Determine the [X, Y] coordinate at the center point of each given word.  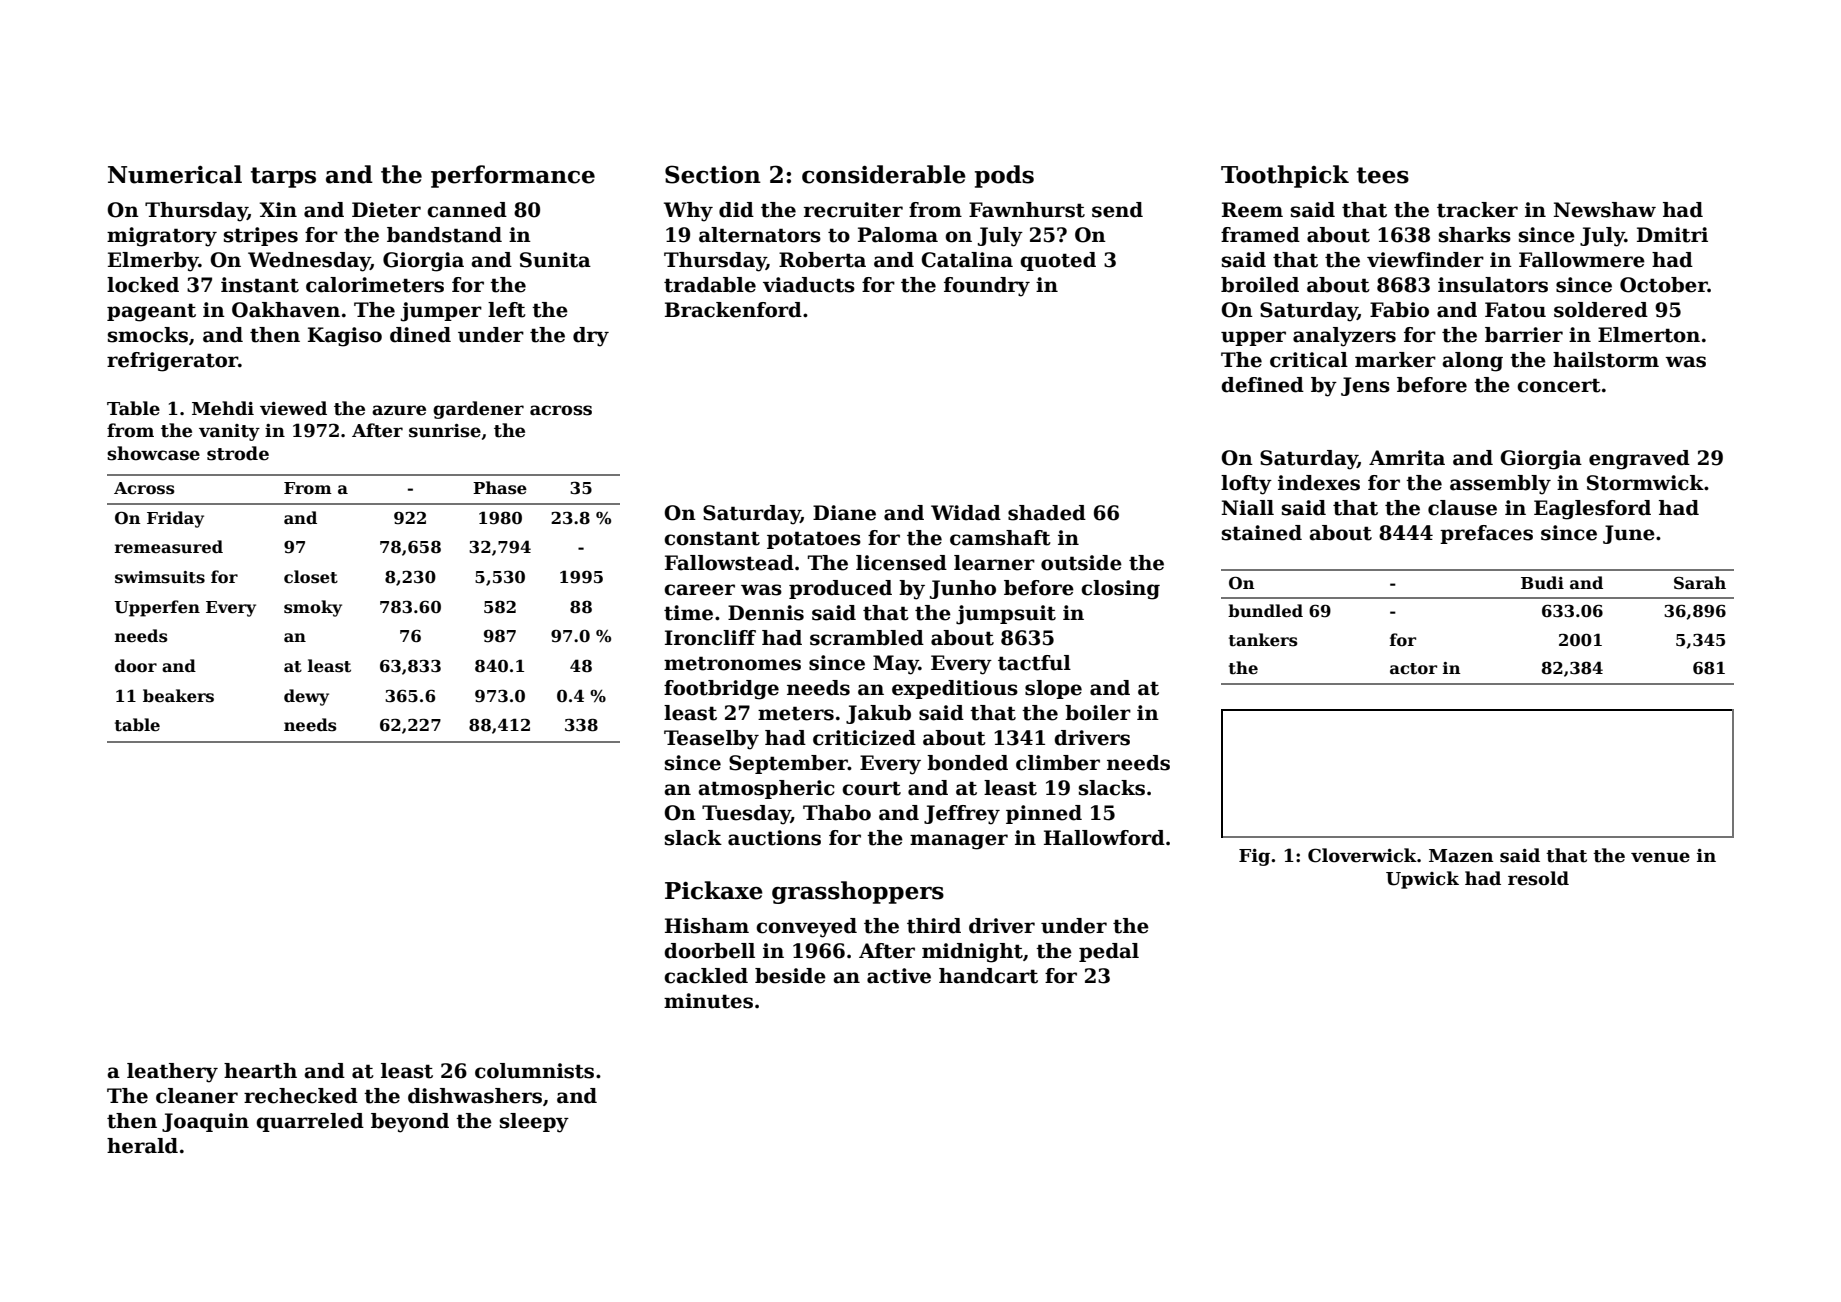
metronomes [732, 663]
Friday [175, 519]
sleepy [534, 1123]
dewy [306, 697]
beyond [410, 1123]
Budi [1542, 582]
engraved [1639, 460]
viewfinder [1425, 260]
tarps [283, 177]
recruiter [853, 210]
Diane [844, 513]
